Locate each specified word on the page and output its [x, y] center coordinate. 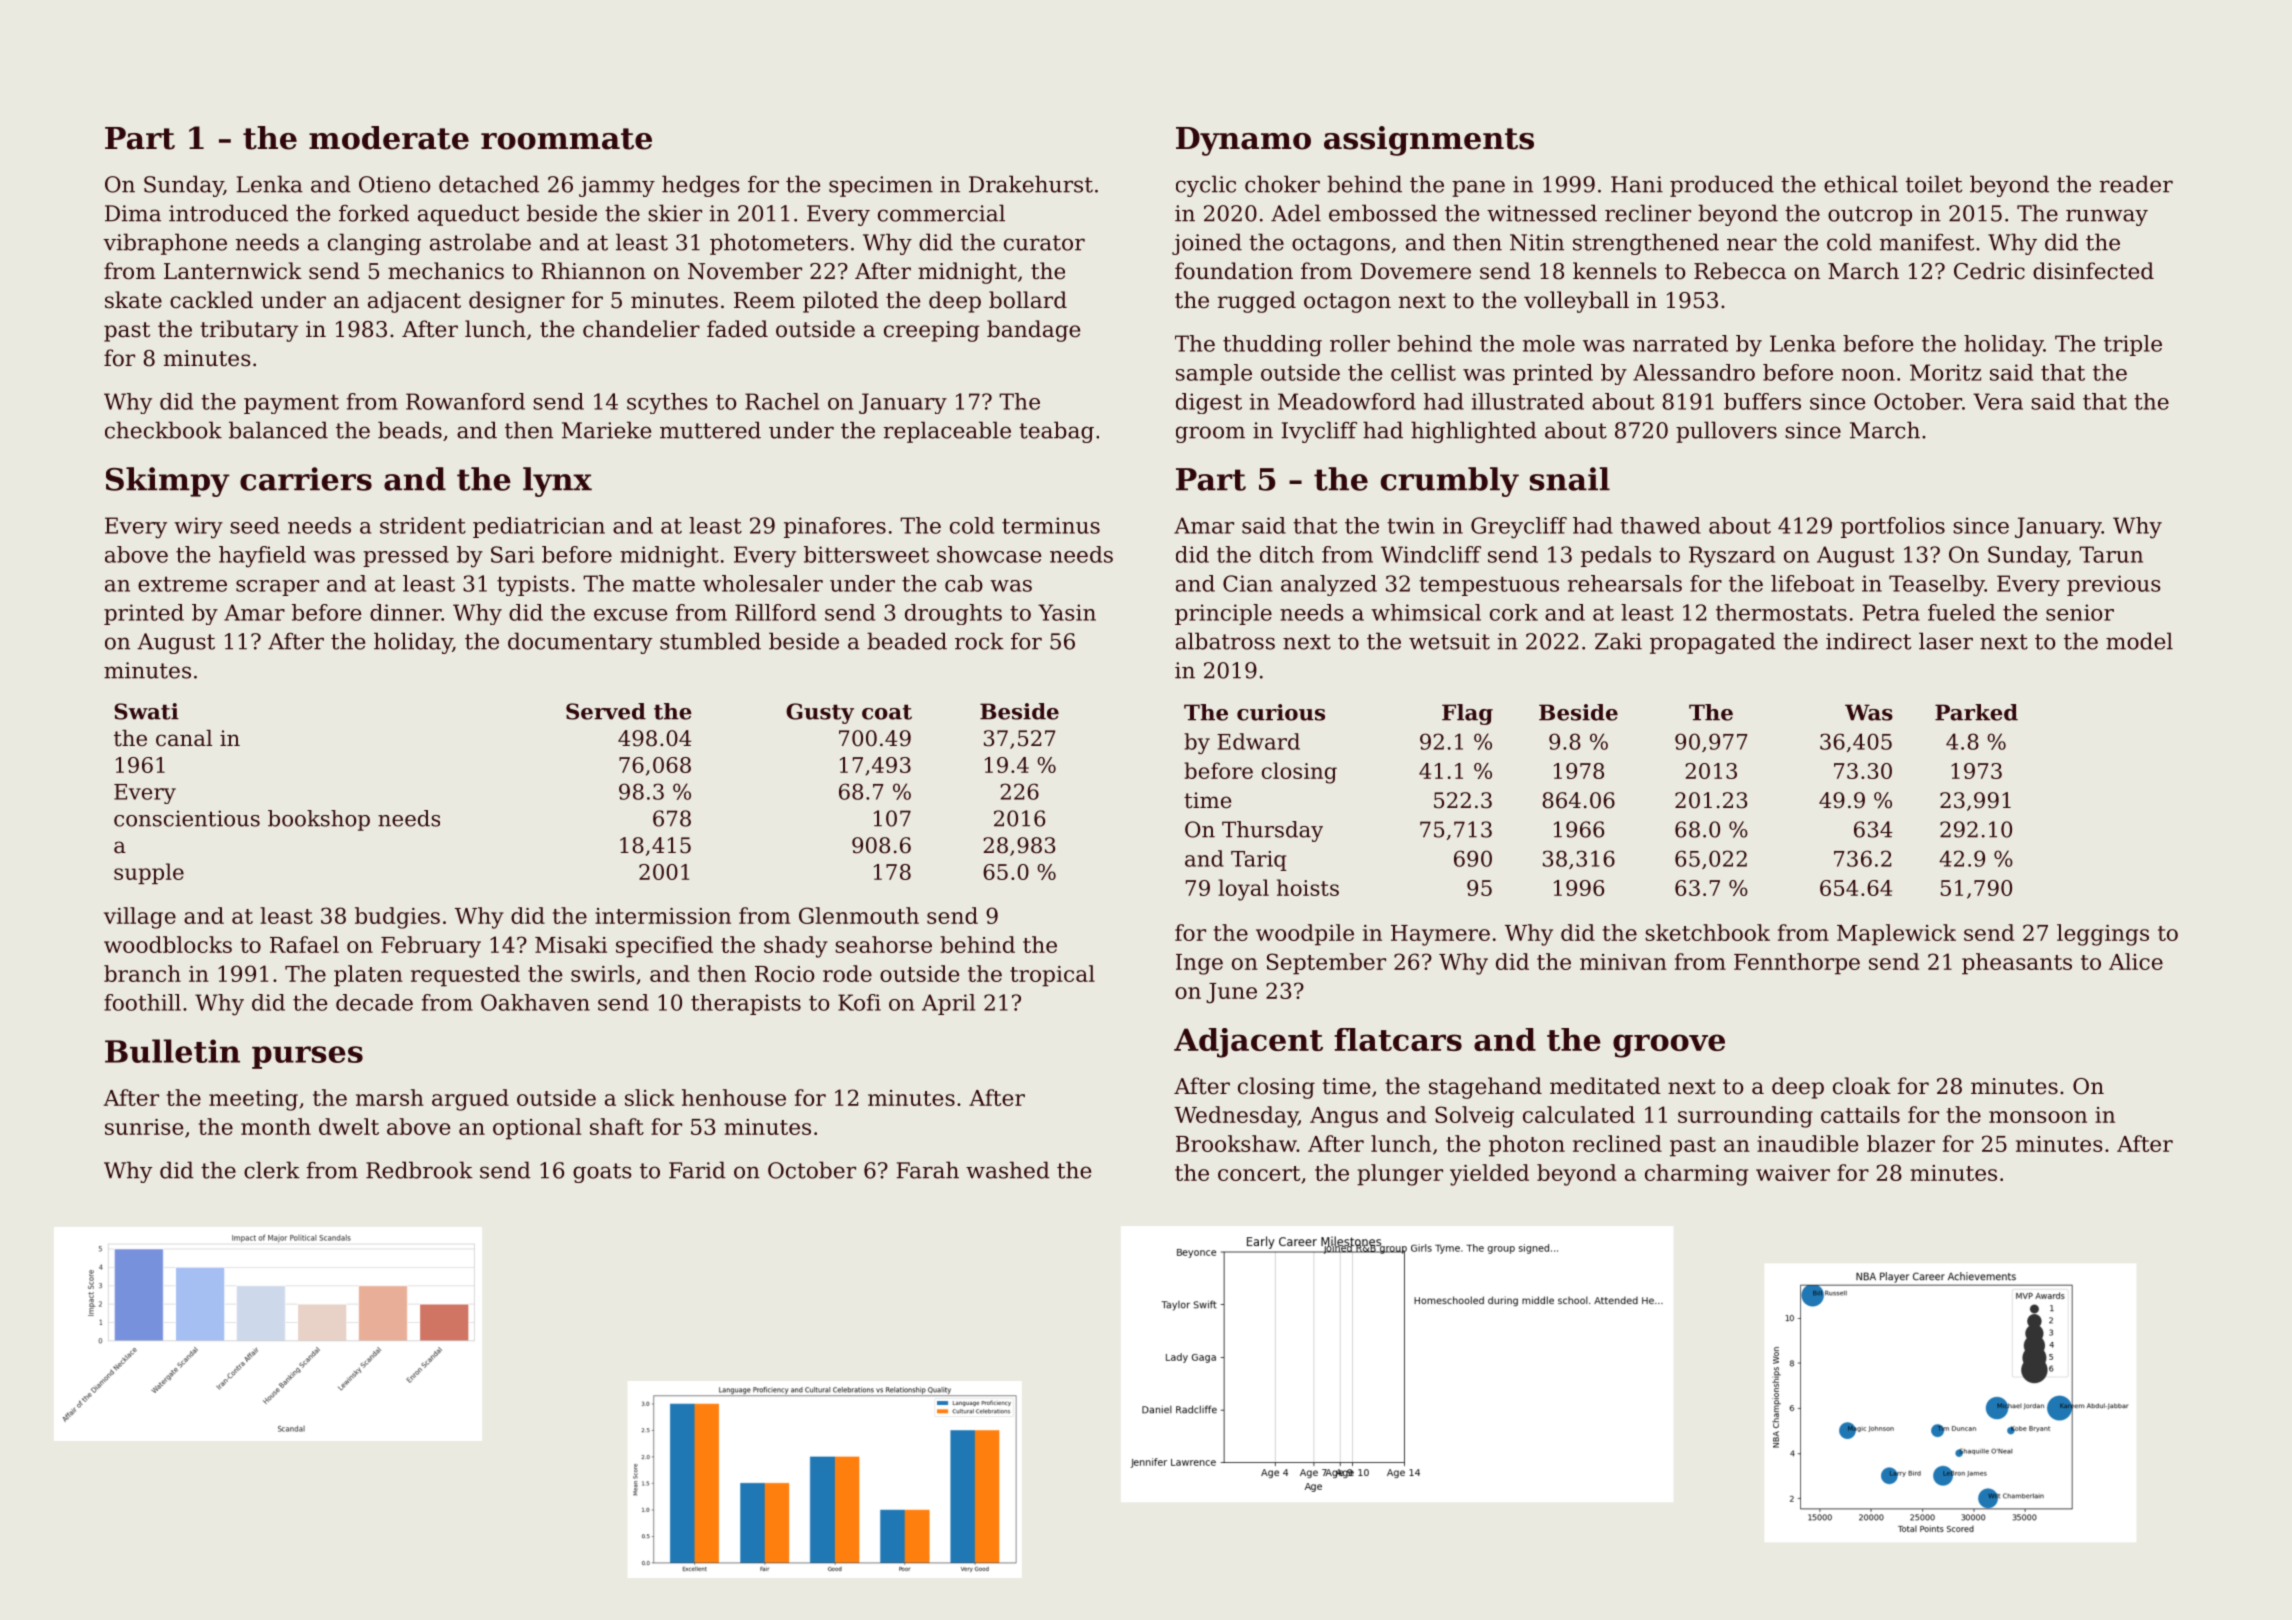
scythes [667, 403]
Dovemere [1415, 271]
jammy [617, 186]
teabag [1056, 432]
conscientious [187, 818]
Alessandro [1694, 372]
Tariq [1259, 861]
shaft [617, 1126]
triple [2133, 345]
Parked [1976, 712]
